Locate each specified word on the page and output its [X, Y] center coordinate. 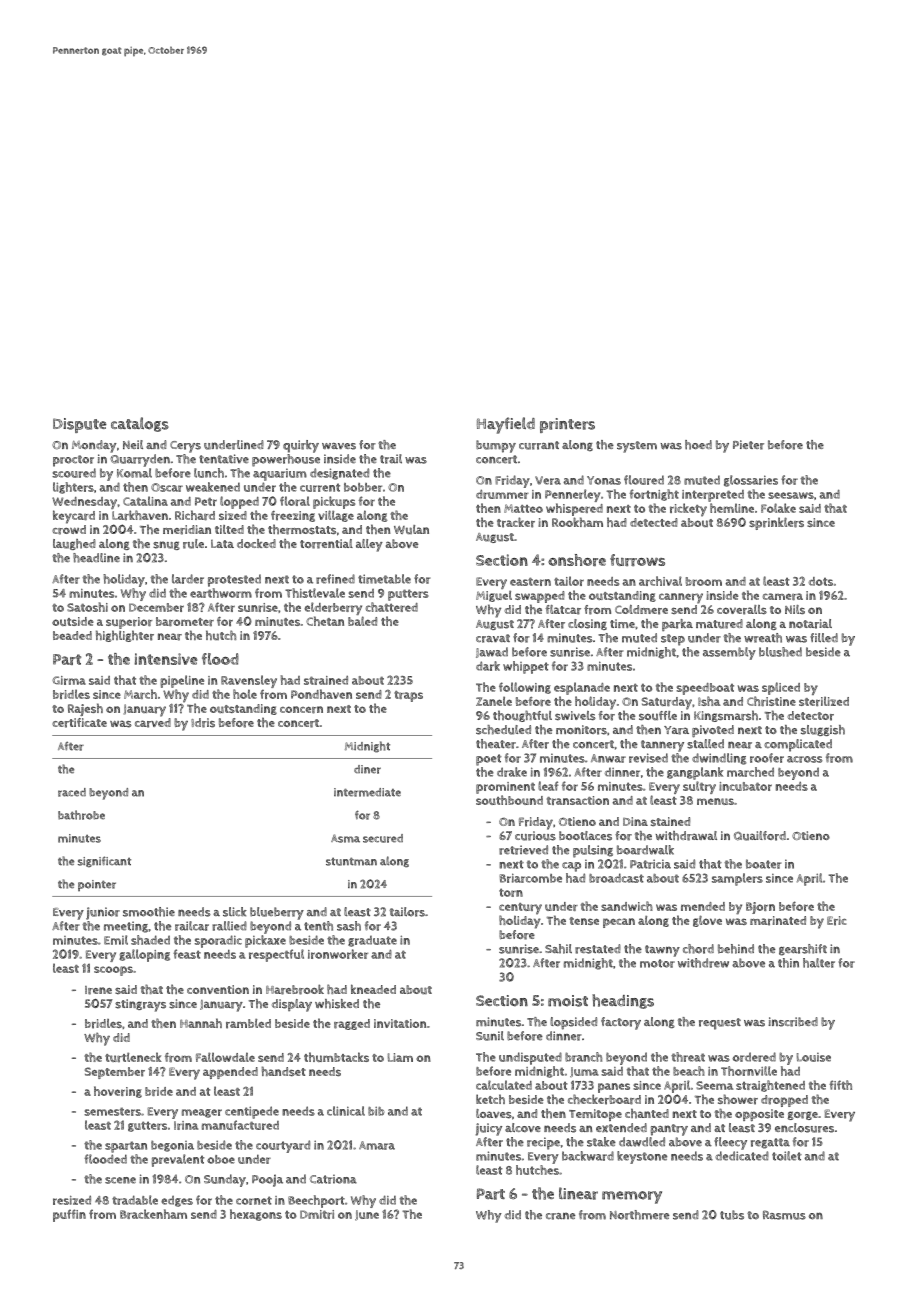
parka [677, 625]
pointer [97, 885]
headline [96, 558]
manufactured [240, 1125]
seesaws [791, 495]
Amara [377, 1145]
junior [103, 913]
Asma [345, 838]
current [320, 487]
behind [736, 949]
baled [362, 621]
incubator [745, 786]
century [520, 909]
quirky [301, 446]
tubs [732, 1215]
